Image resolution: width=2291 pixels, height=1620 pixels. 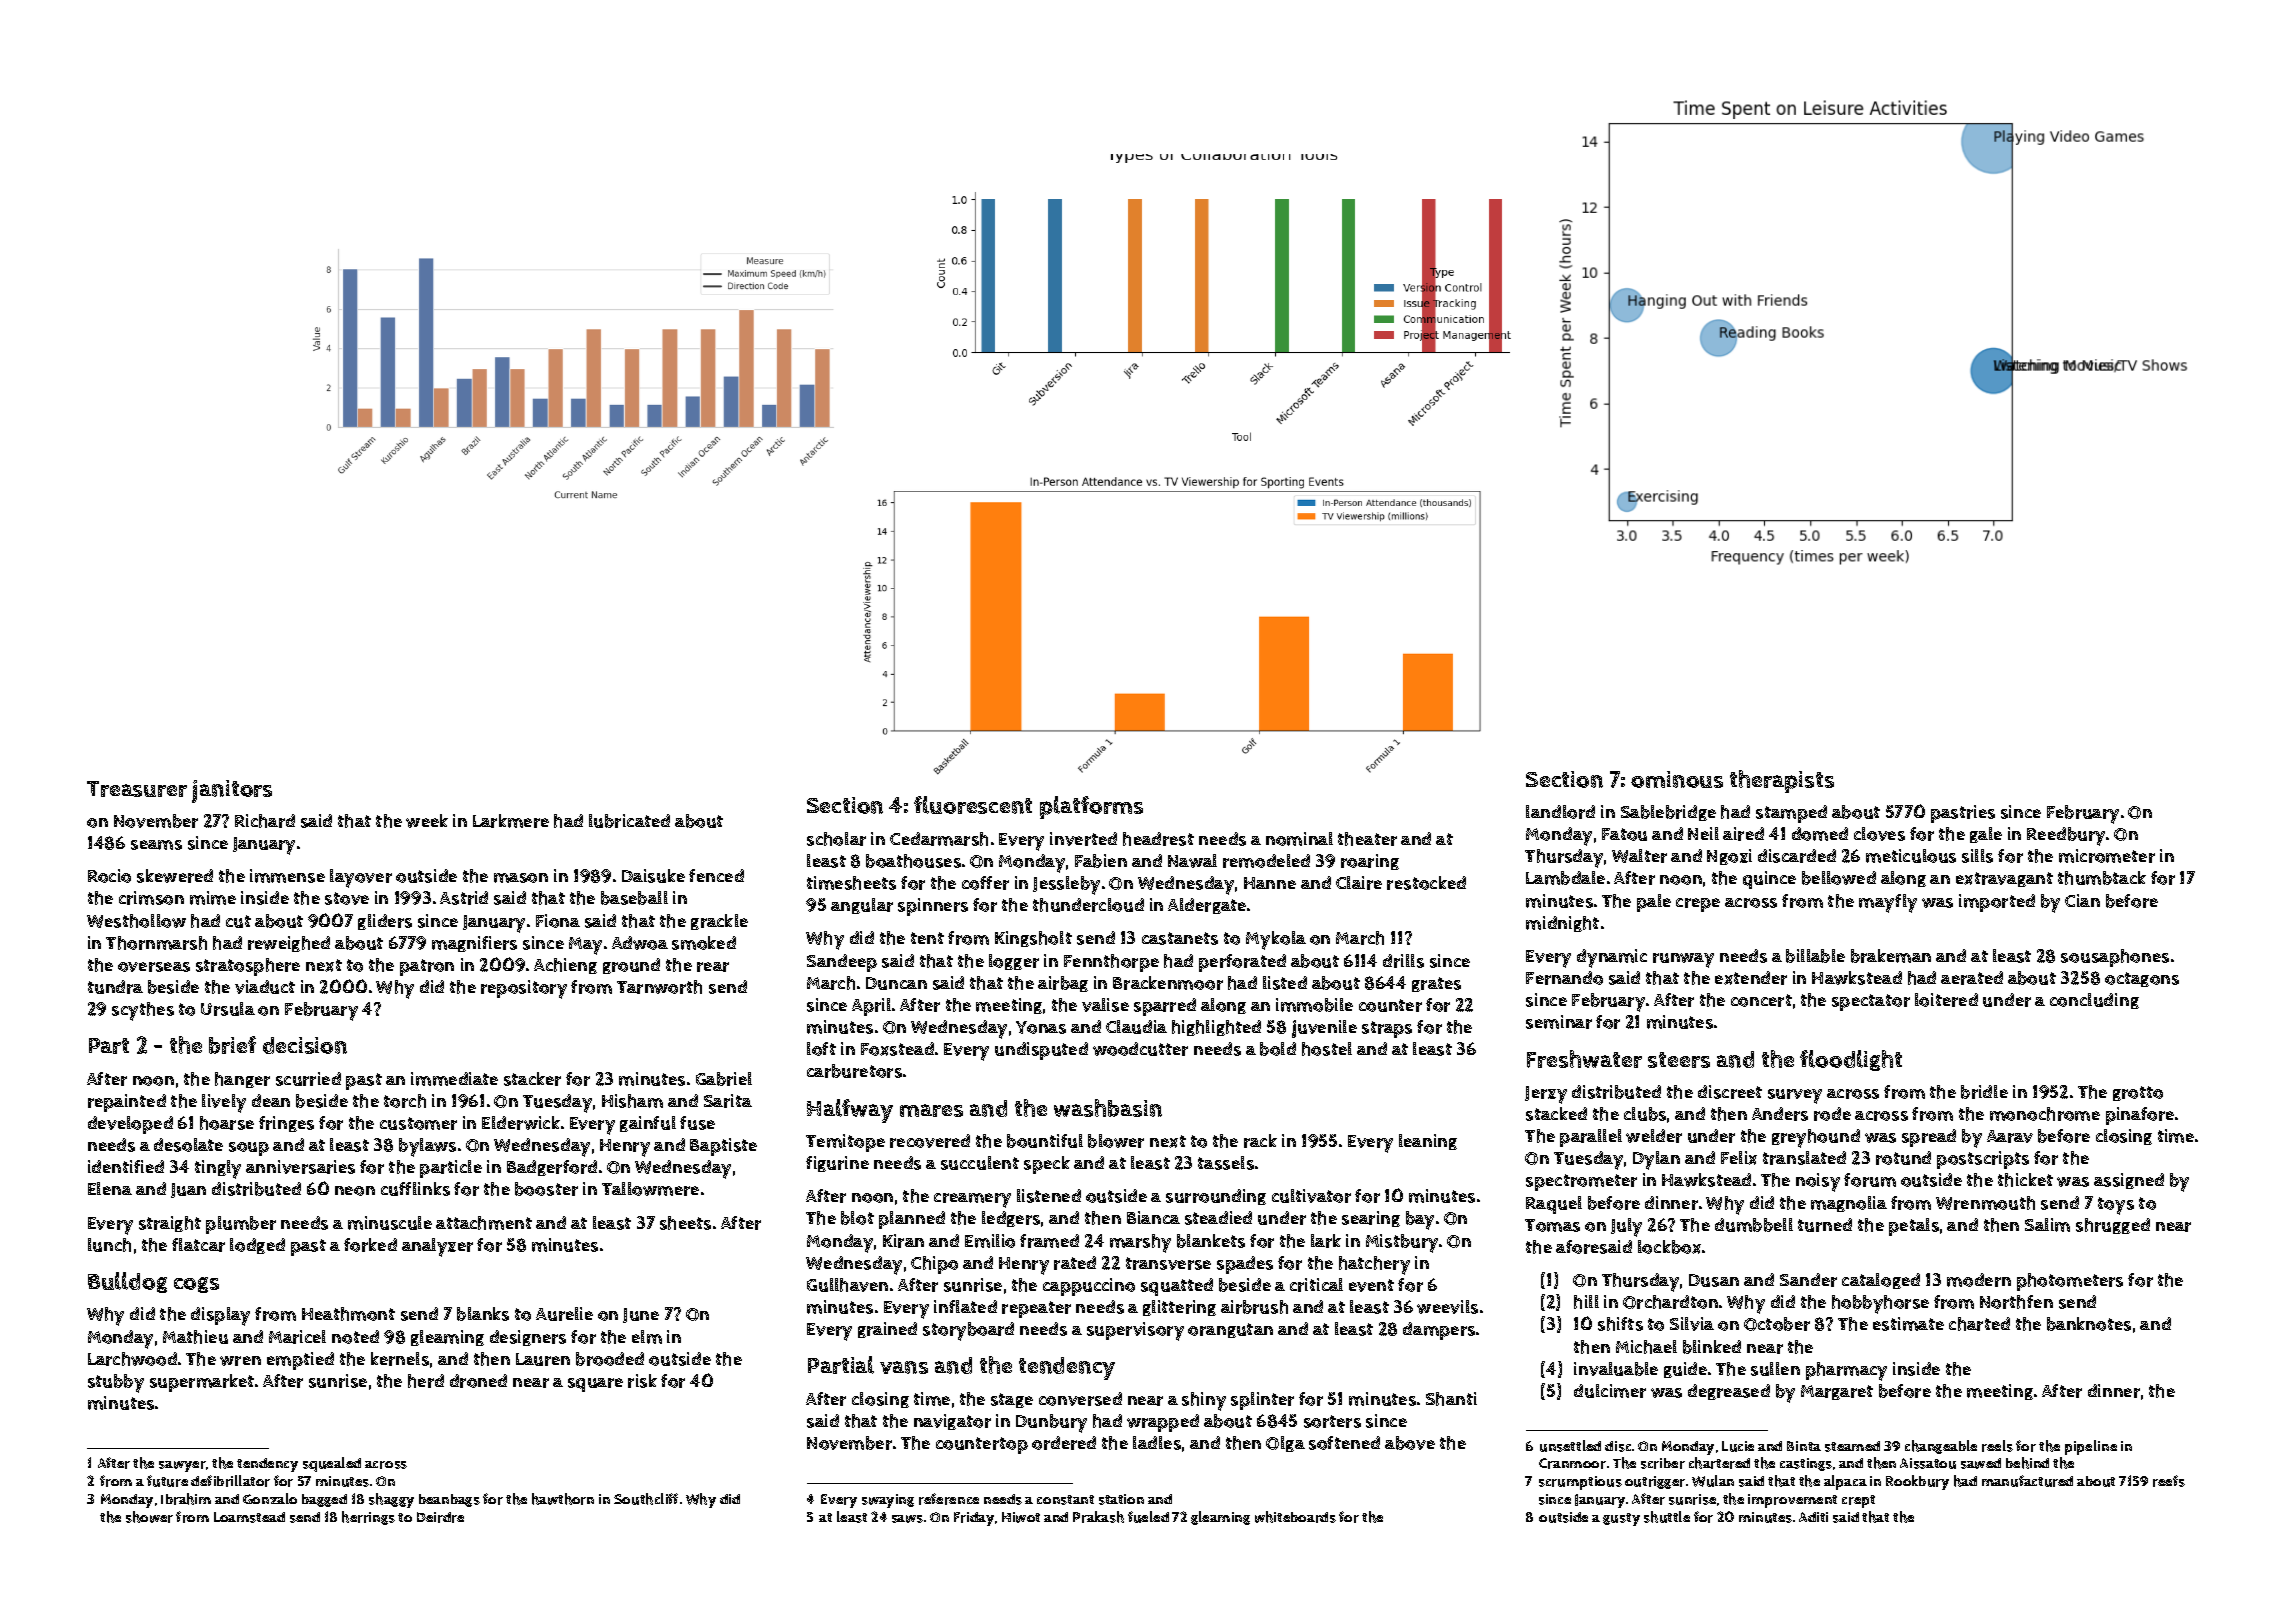 What do you see at coordinates (202, 1383) in the screenshot?
I see `supermarket` at bounding box center [202, 1383].
